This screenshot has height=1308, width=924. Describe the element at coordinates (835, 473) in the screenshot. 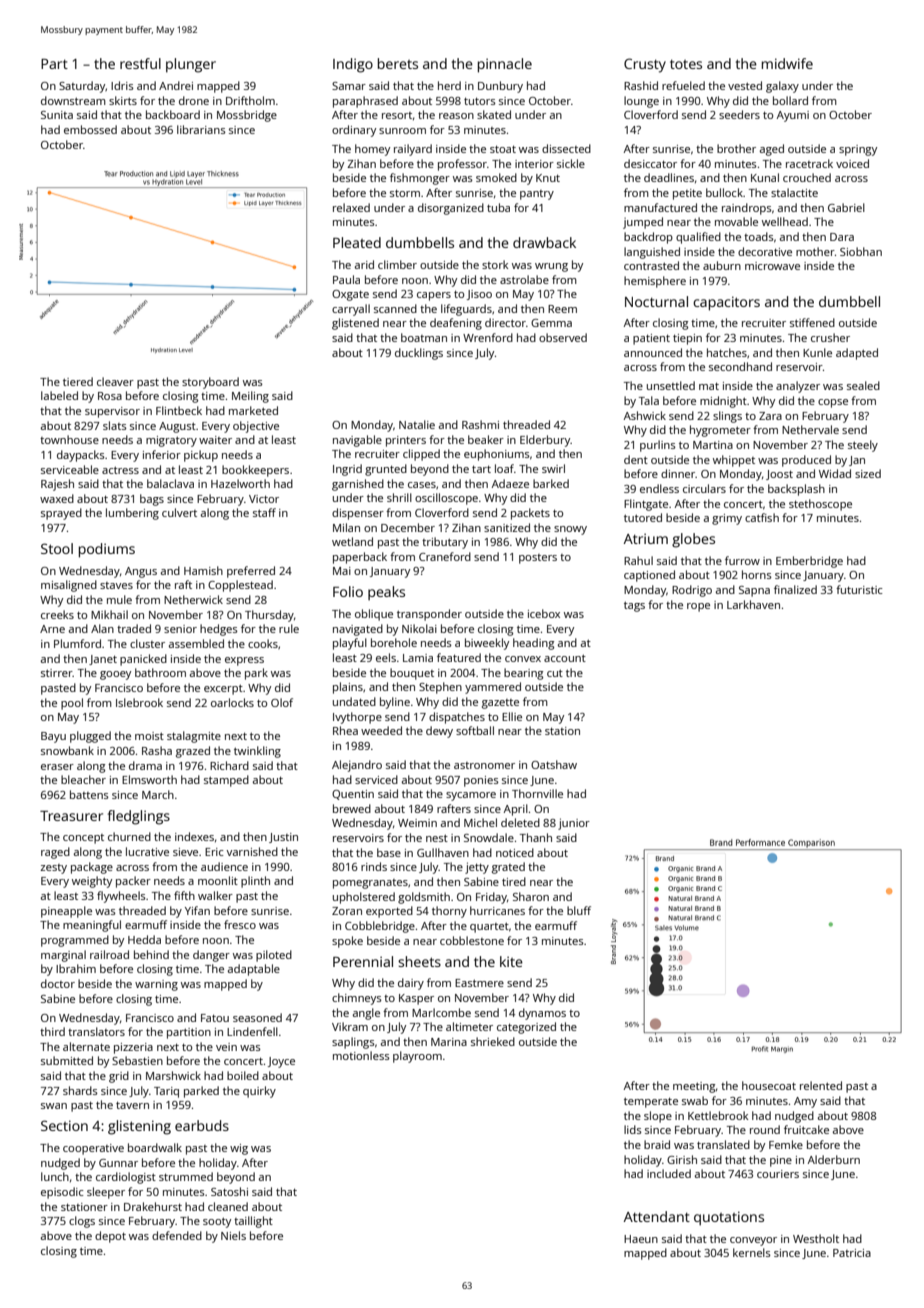

I see `Widad` at that location.
